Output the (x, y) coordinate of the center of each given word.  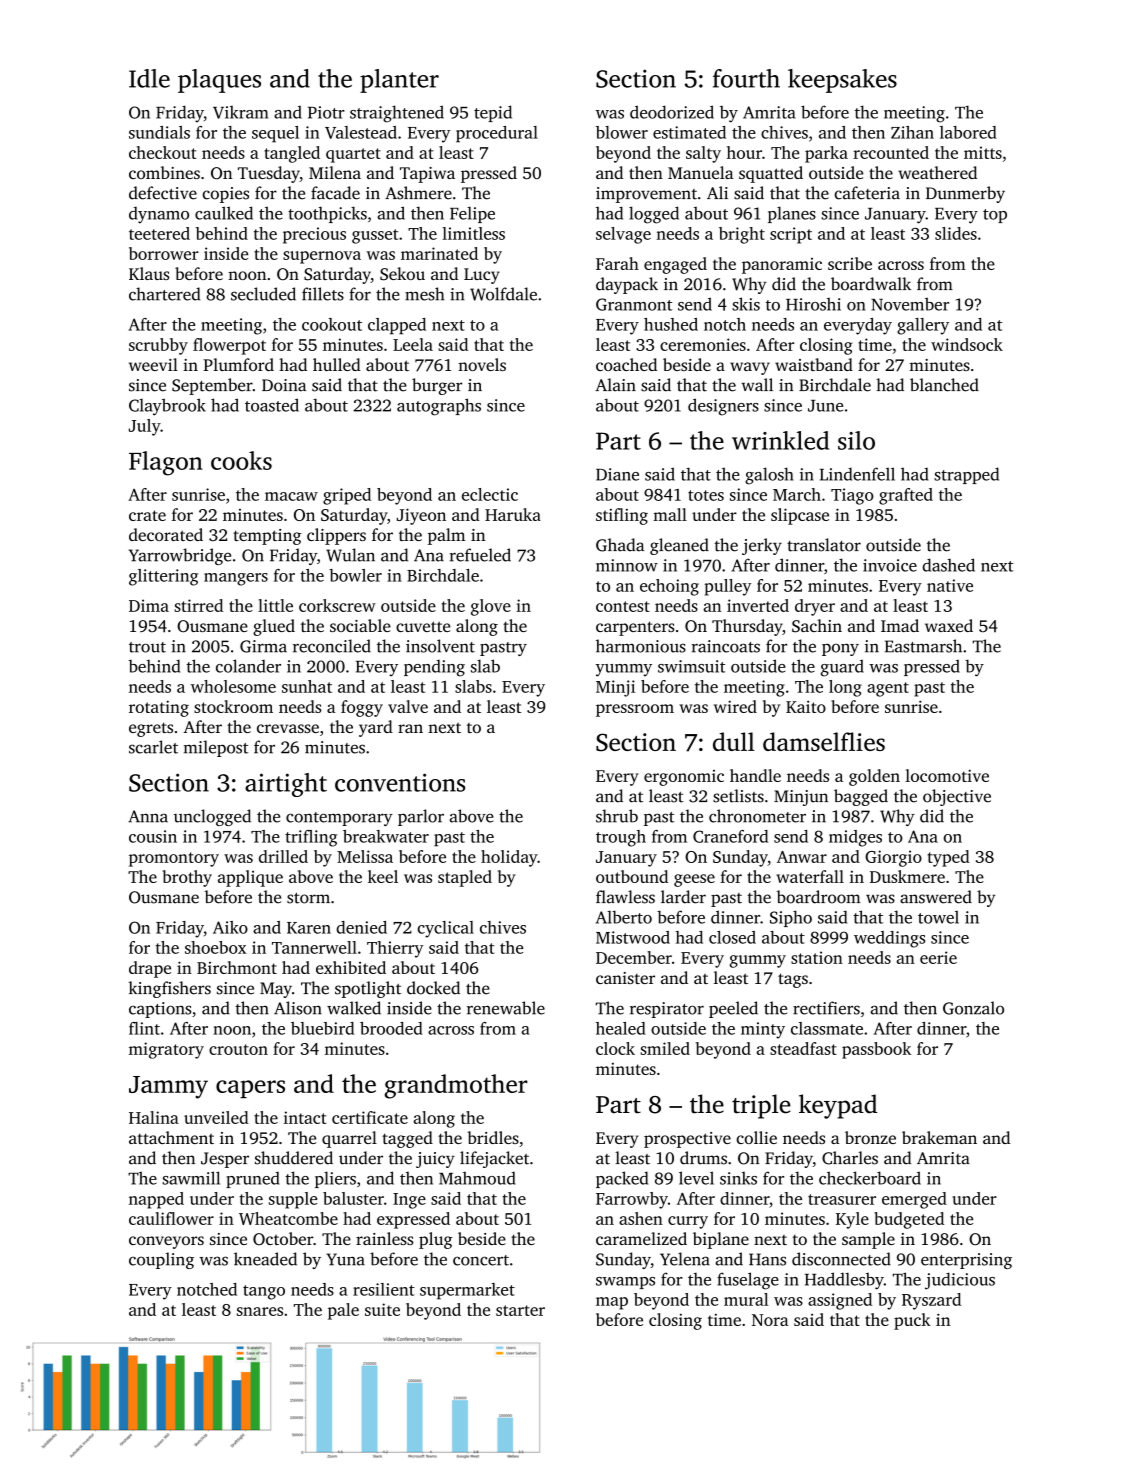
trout (147, 647)
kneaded (265, 1259)
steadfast (803, 1048)
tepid (493, 113)
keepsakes (842, 81)
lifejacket (494, 1159)
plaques (219, 81)
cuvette (423, 626)
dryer (815, 607)
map (612, 1303)
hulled (337, 364)
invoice (890, 565)
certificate (370, 1117)
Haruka (513, 514)
